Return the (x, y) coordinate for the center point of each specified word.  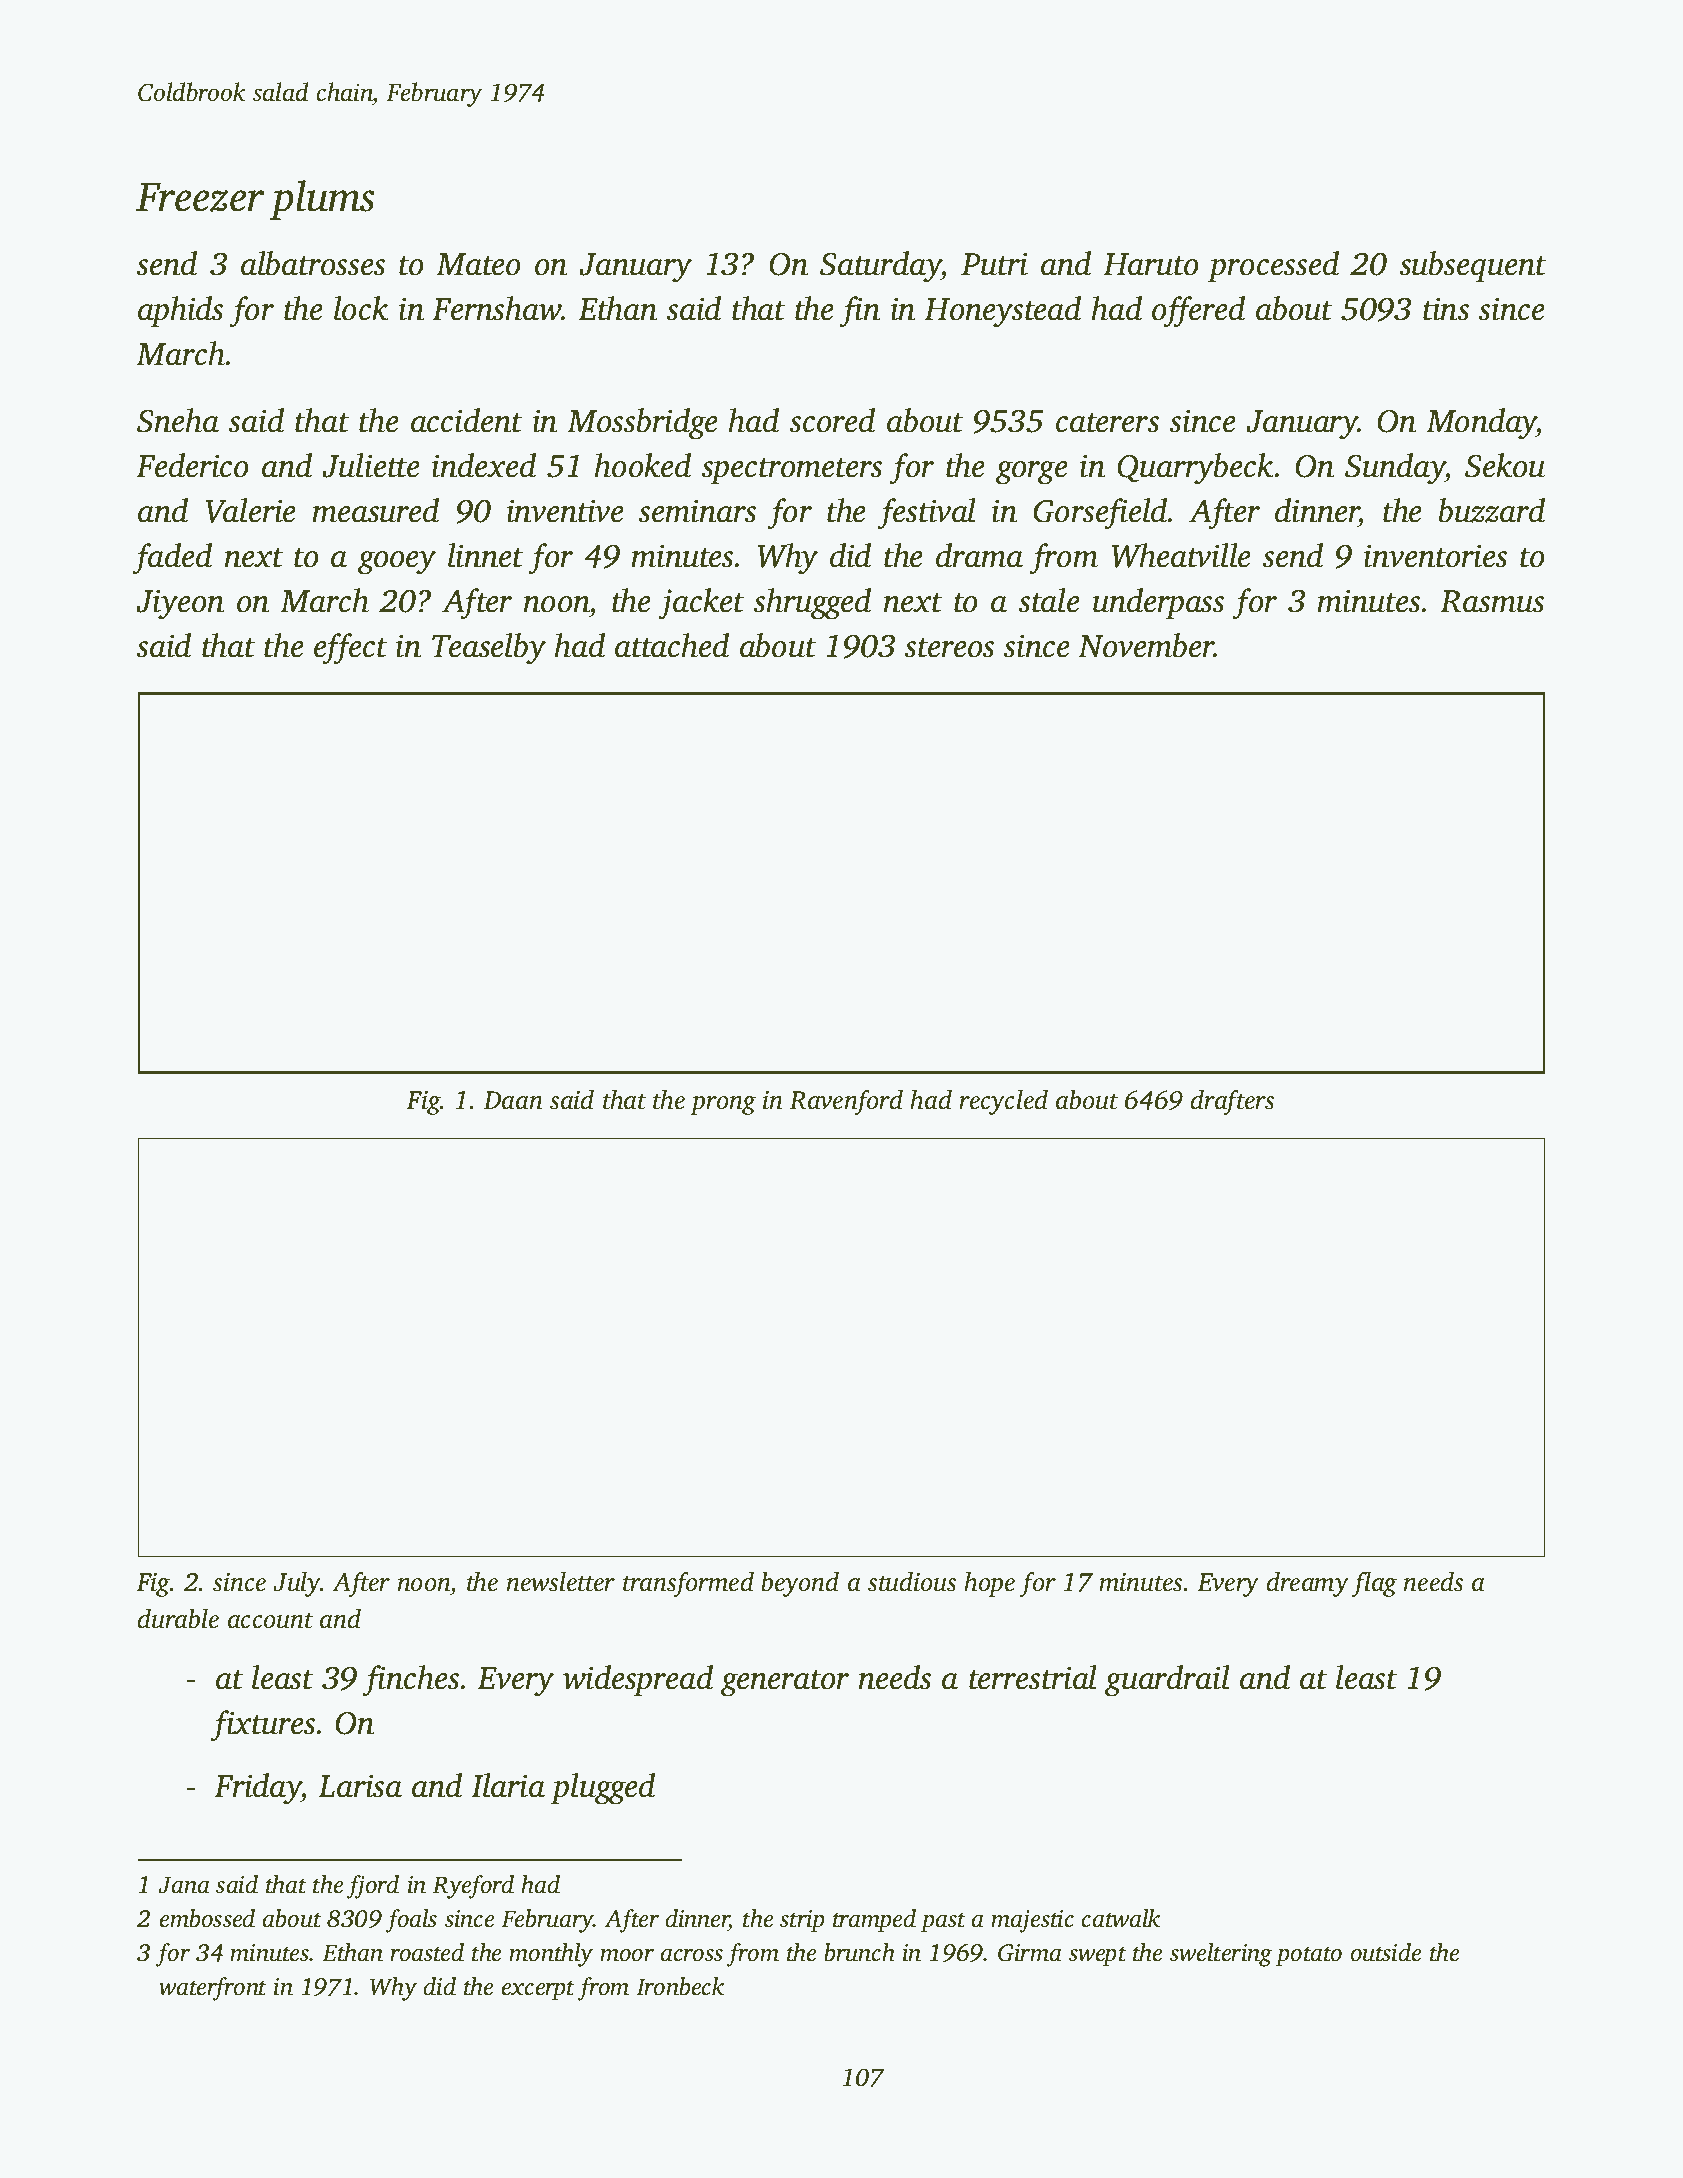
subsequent (1473, 266)
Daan (513, 1100)
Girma (1030, 1953)
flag (1374, 1584)
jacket (702, 604)
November (1146, 645)
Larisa (360, 1786)
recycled (1003, 1102)
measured (375, 510)
